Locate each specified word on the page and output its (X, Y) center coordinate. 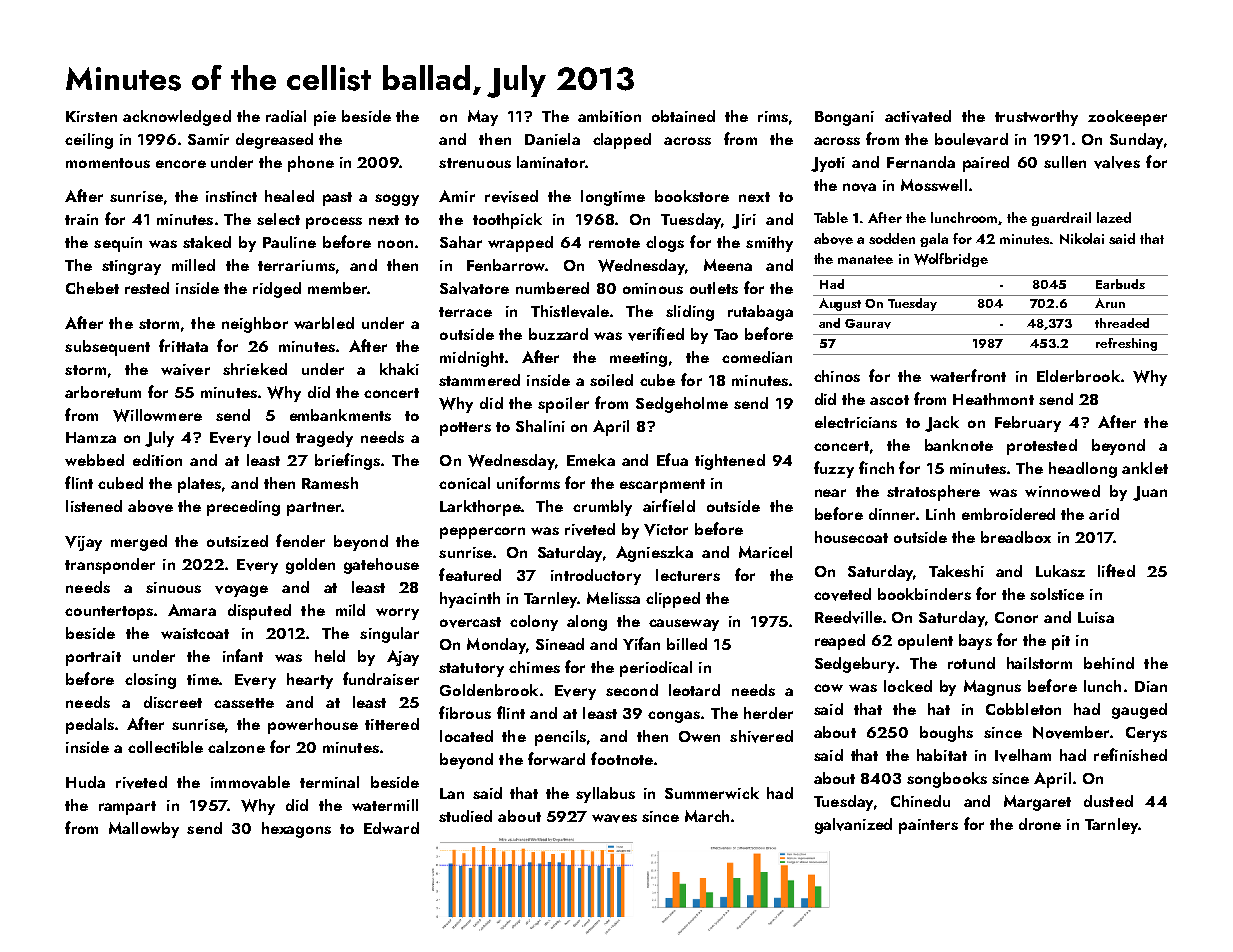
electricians (856, 422)
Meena (728, 265)
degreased (274, 141)
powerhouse (313, 726)
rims (773, 116)
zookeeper (1127, 118)
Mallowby (144, 830)
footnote (622, 758)
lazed (1114, 217)
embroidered (1008, 514)
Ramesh (330, 483)
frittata (183, 345)
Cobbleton (1023, 709)
